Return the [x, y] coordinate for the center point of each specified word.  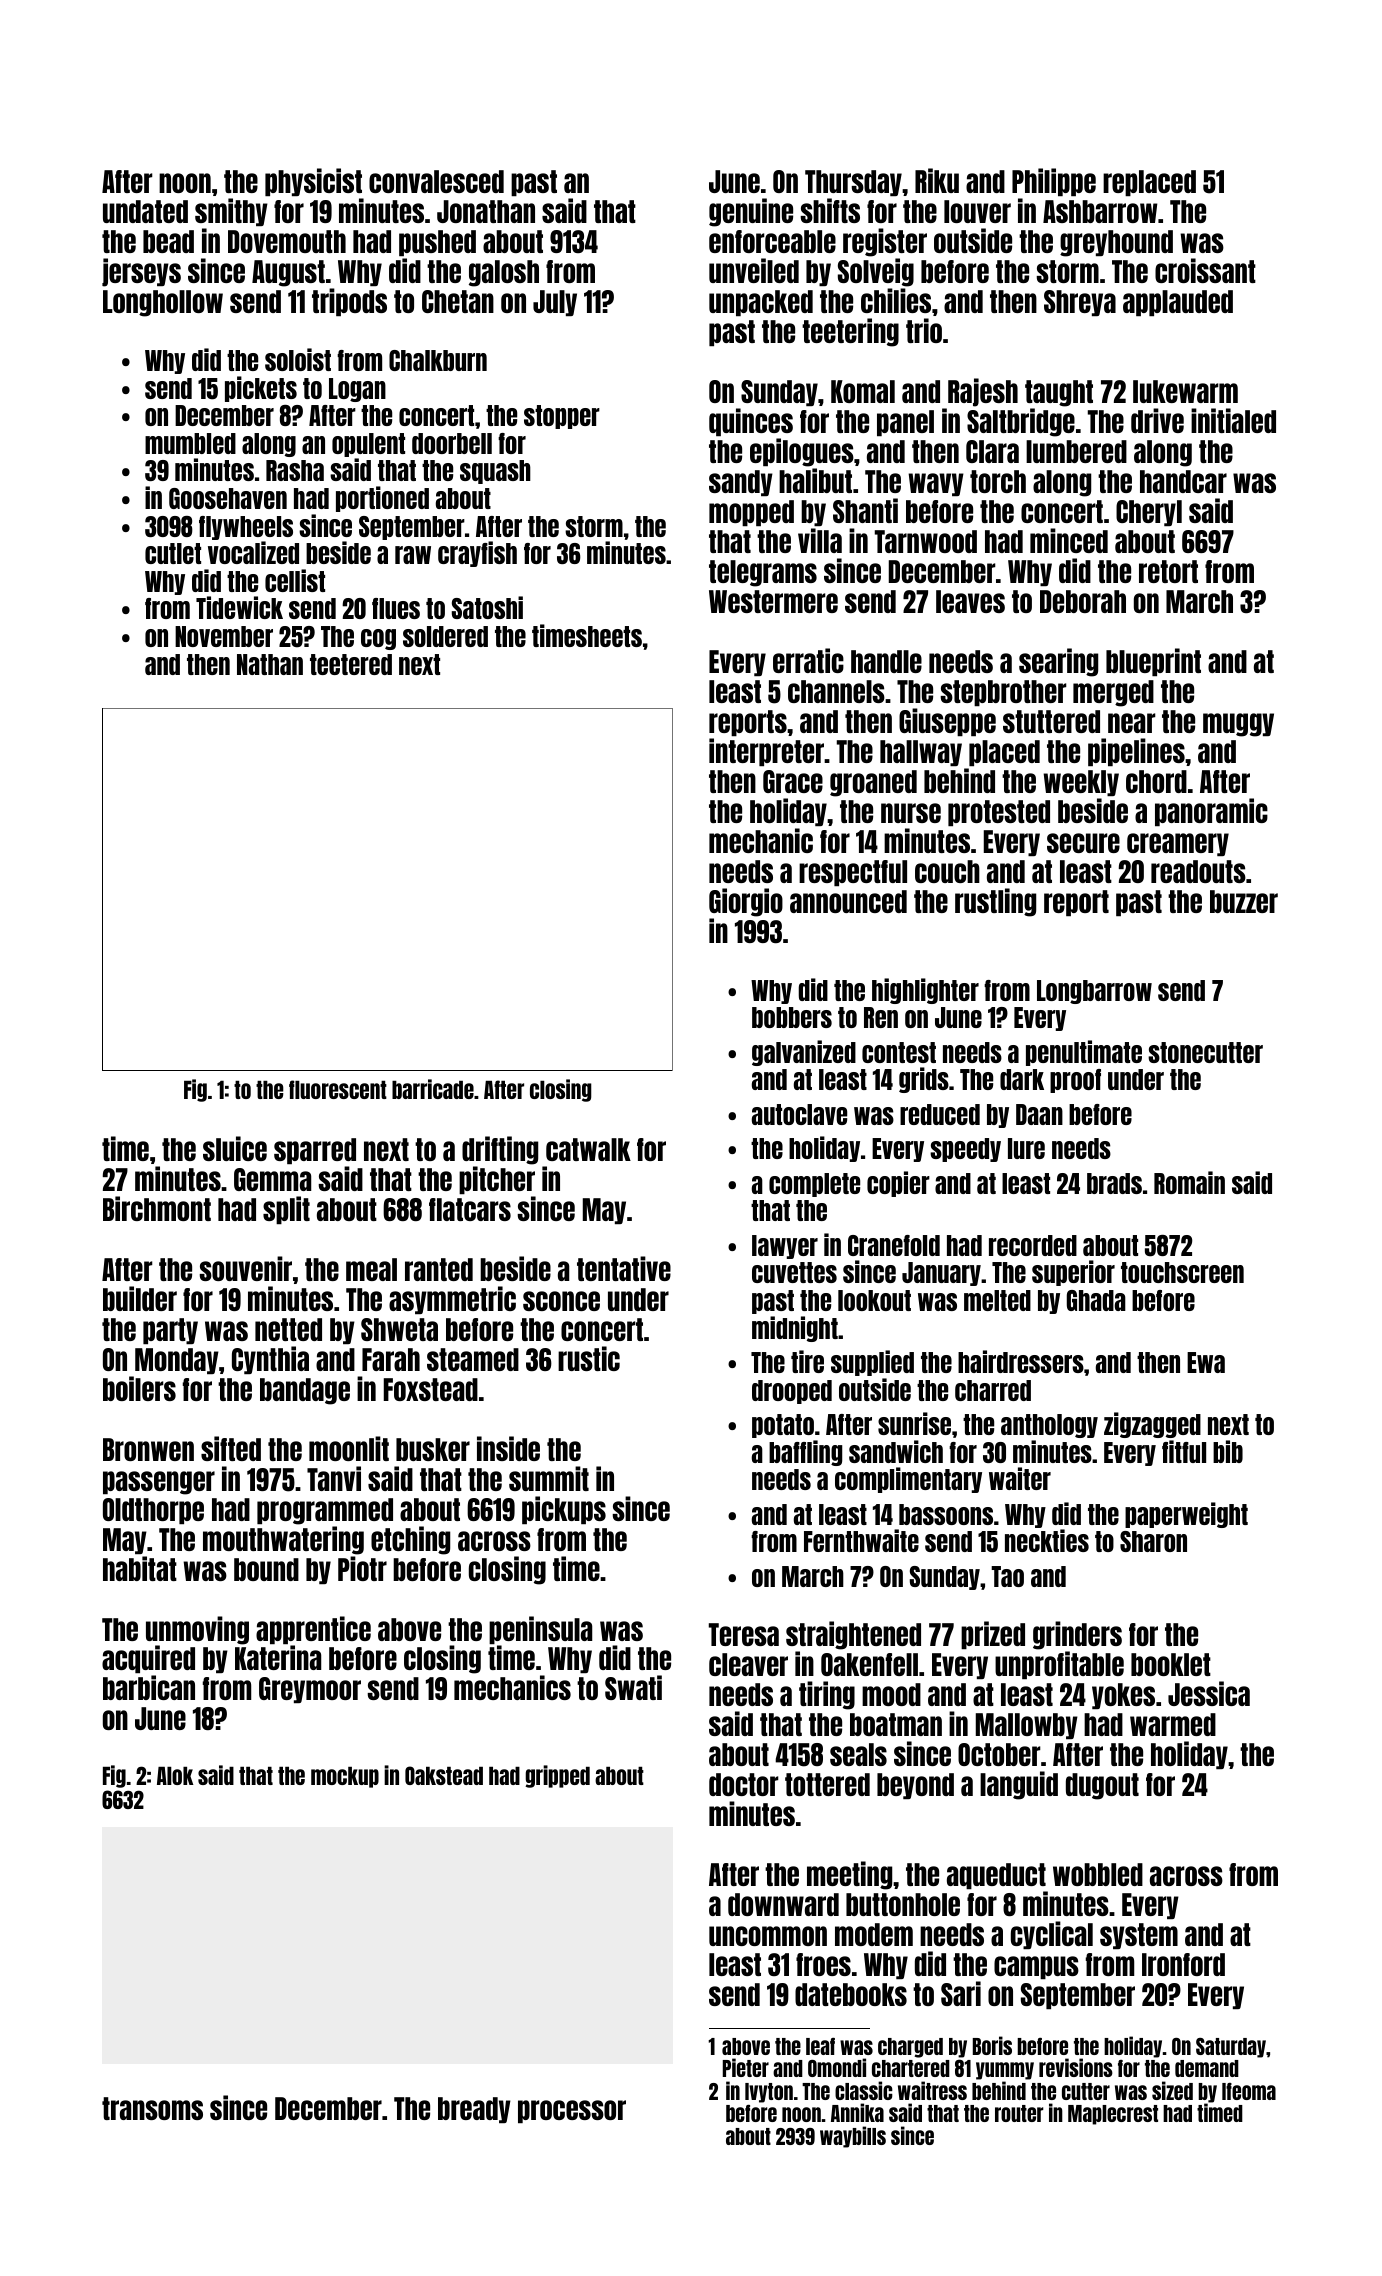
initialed [1233, 420]
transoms [152, 2108]
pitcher [497, 1180]
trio [924, 330]
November [224, 636]
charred [993, 1390]
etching [410, 1540]
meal [371, 1269]
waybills [853, 2137]
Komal [863, 391]
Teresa [744, 1634]
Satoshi [487, 607]
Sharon [1153, 1541]
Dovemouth [287, 241]
